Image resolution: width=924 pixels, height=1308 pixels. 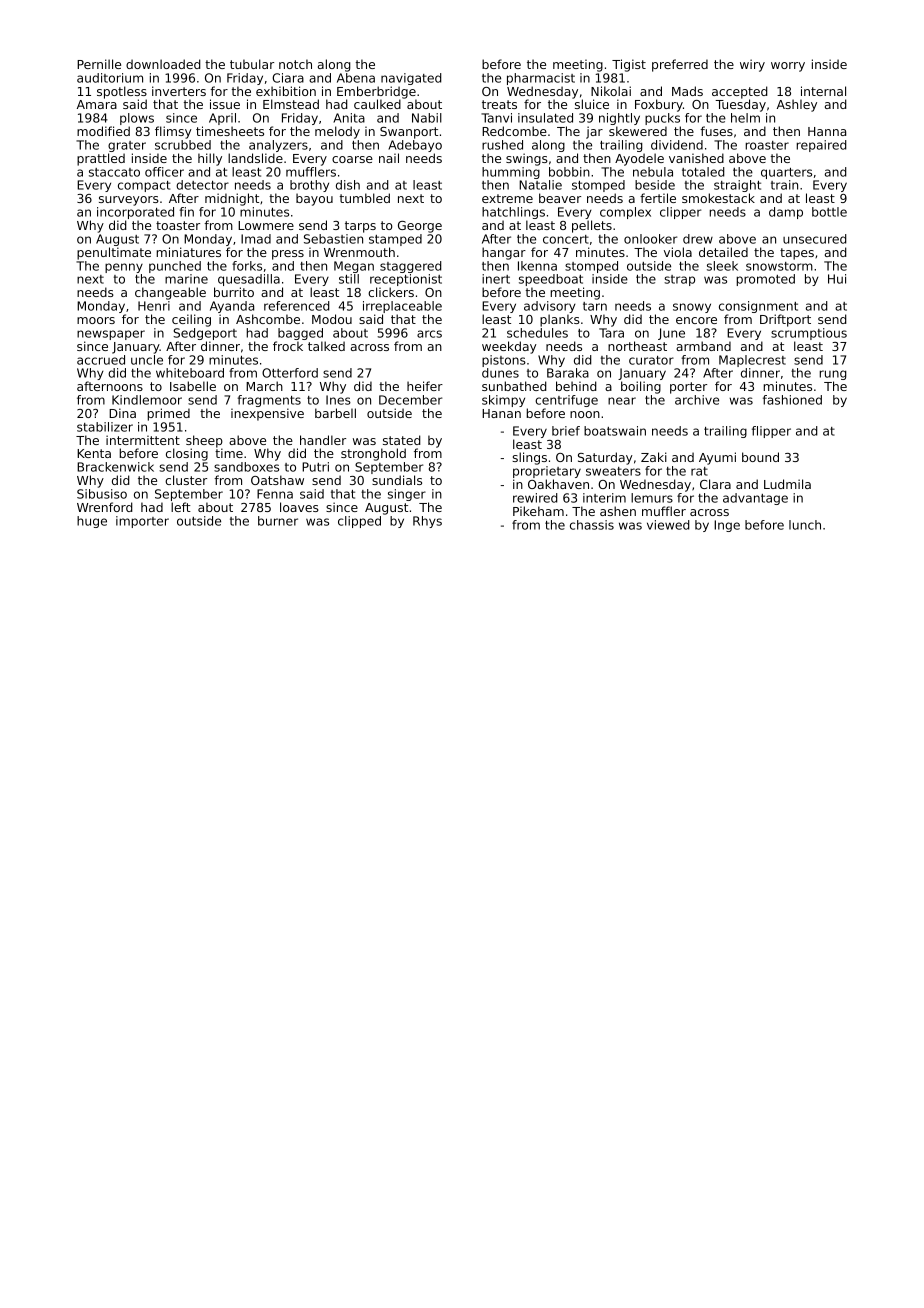 I want to click on tumbled, so click(x=365, y=198).
